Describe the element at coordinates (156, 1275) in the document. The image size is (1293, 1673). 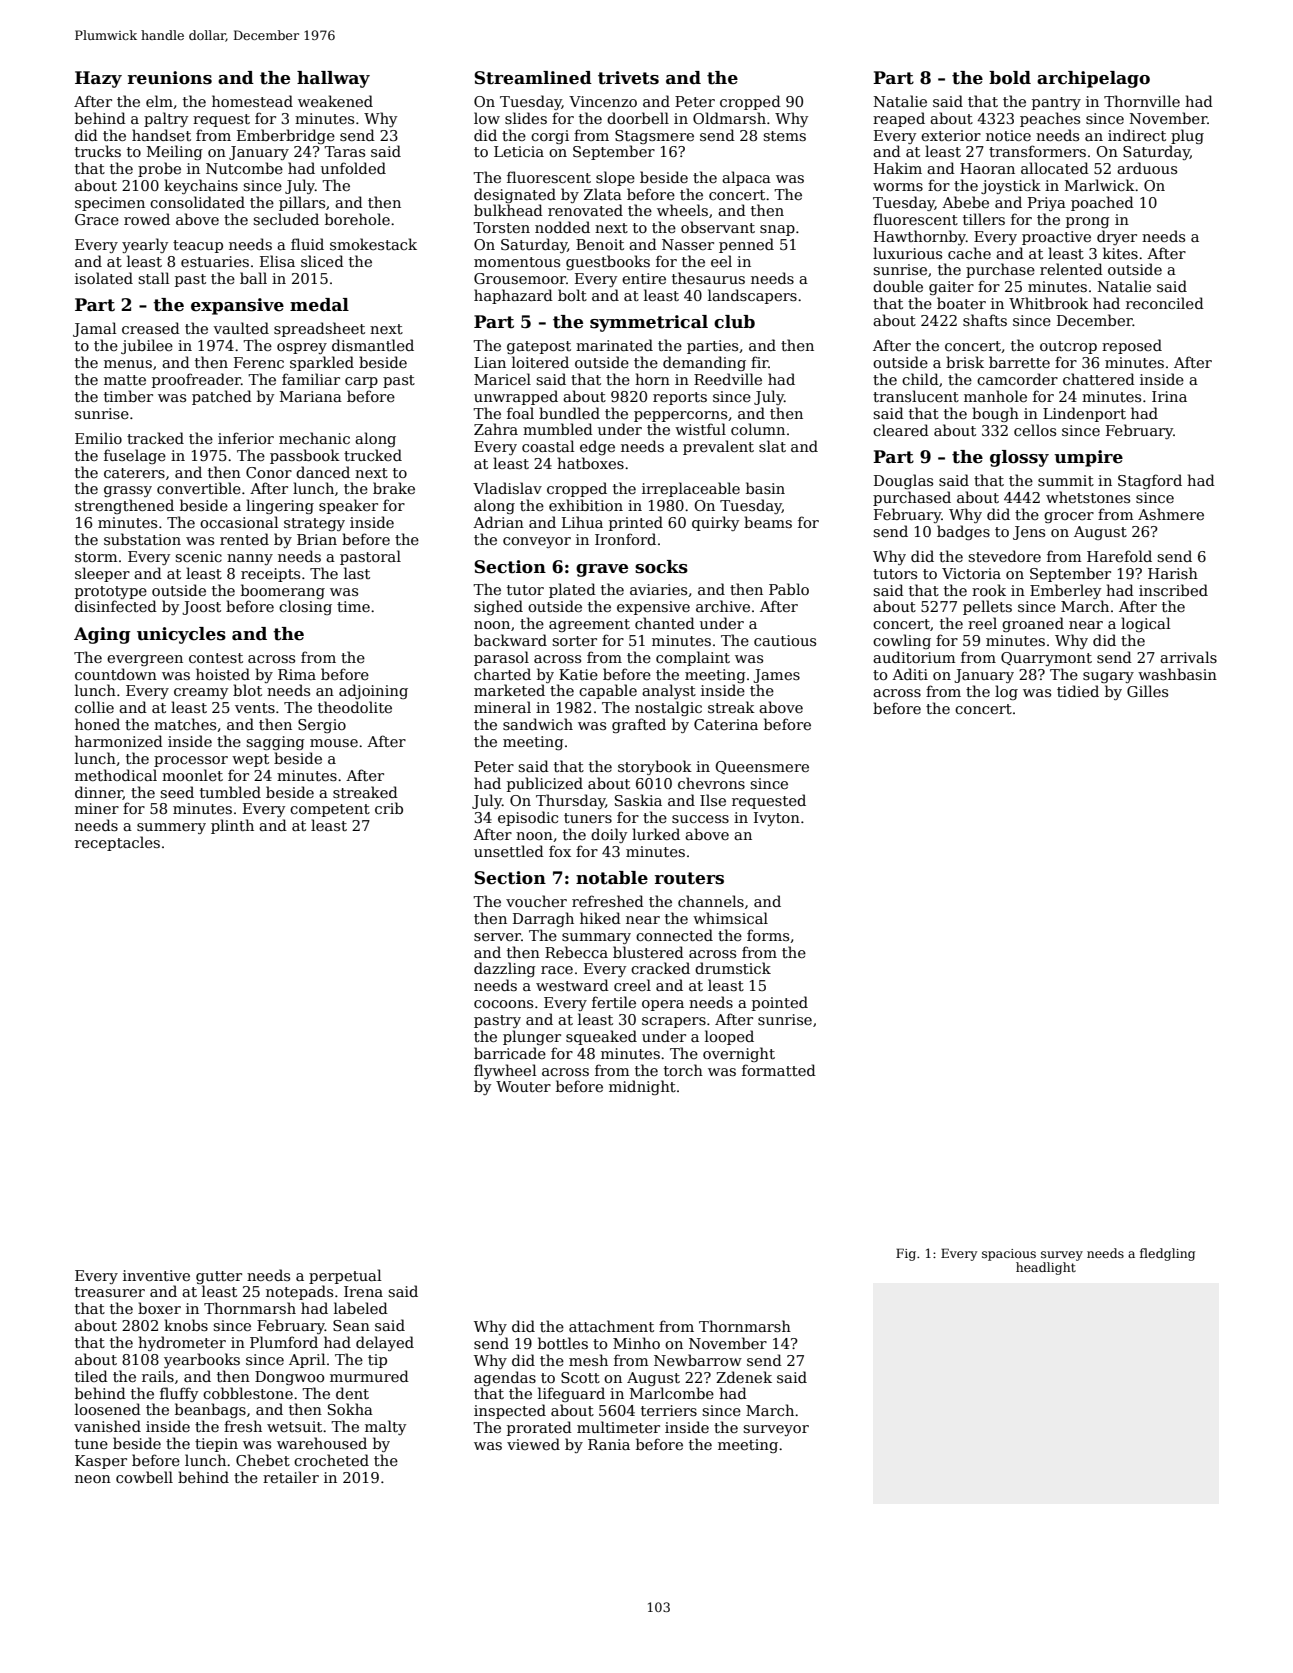
I see `inventive` at that location.
